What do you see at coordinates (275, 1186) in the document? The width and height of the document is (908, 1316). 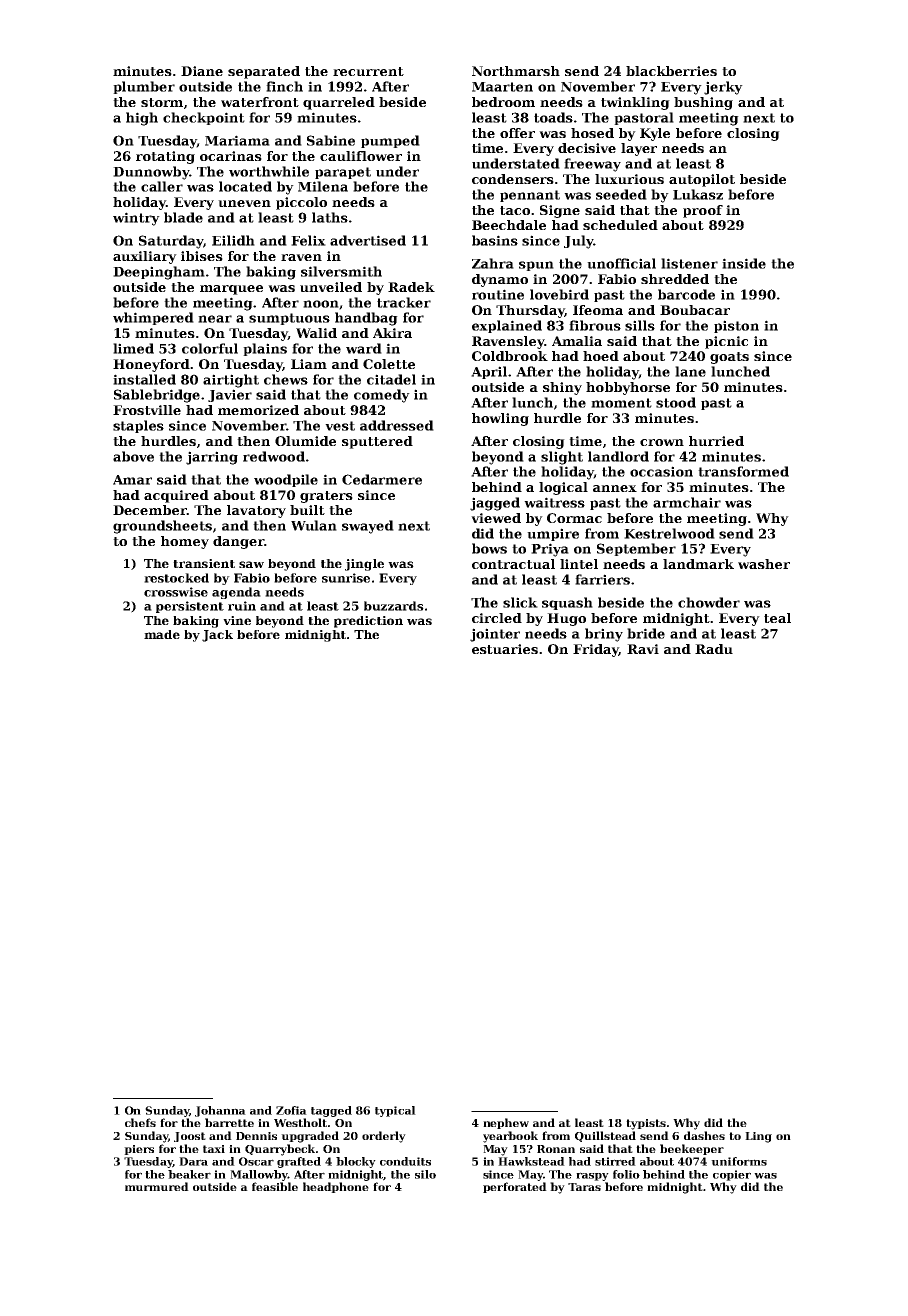 I see `feasible` at bounding box center [275, 1186].
